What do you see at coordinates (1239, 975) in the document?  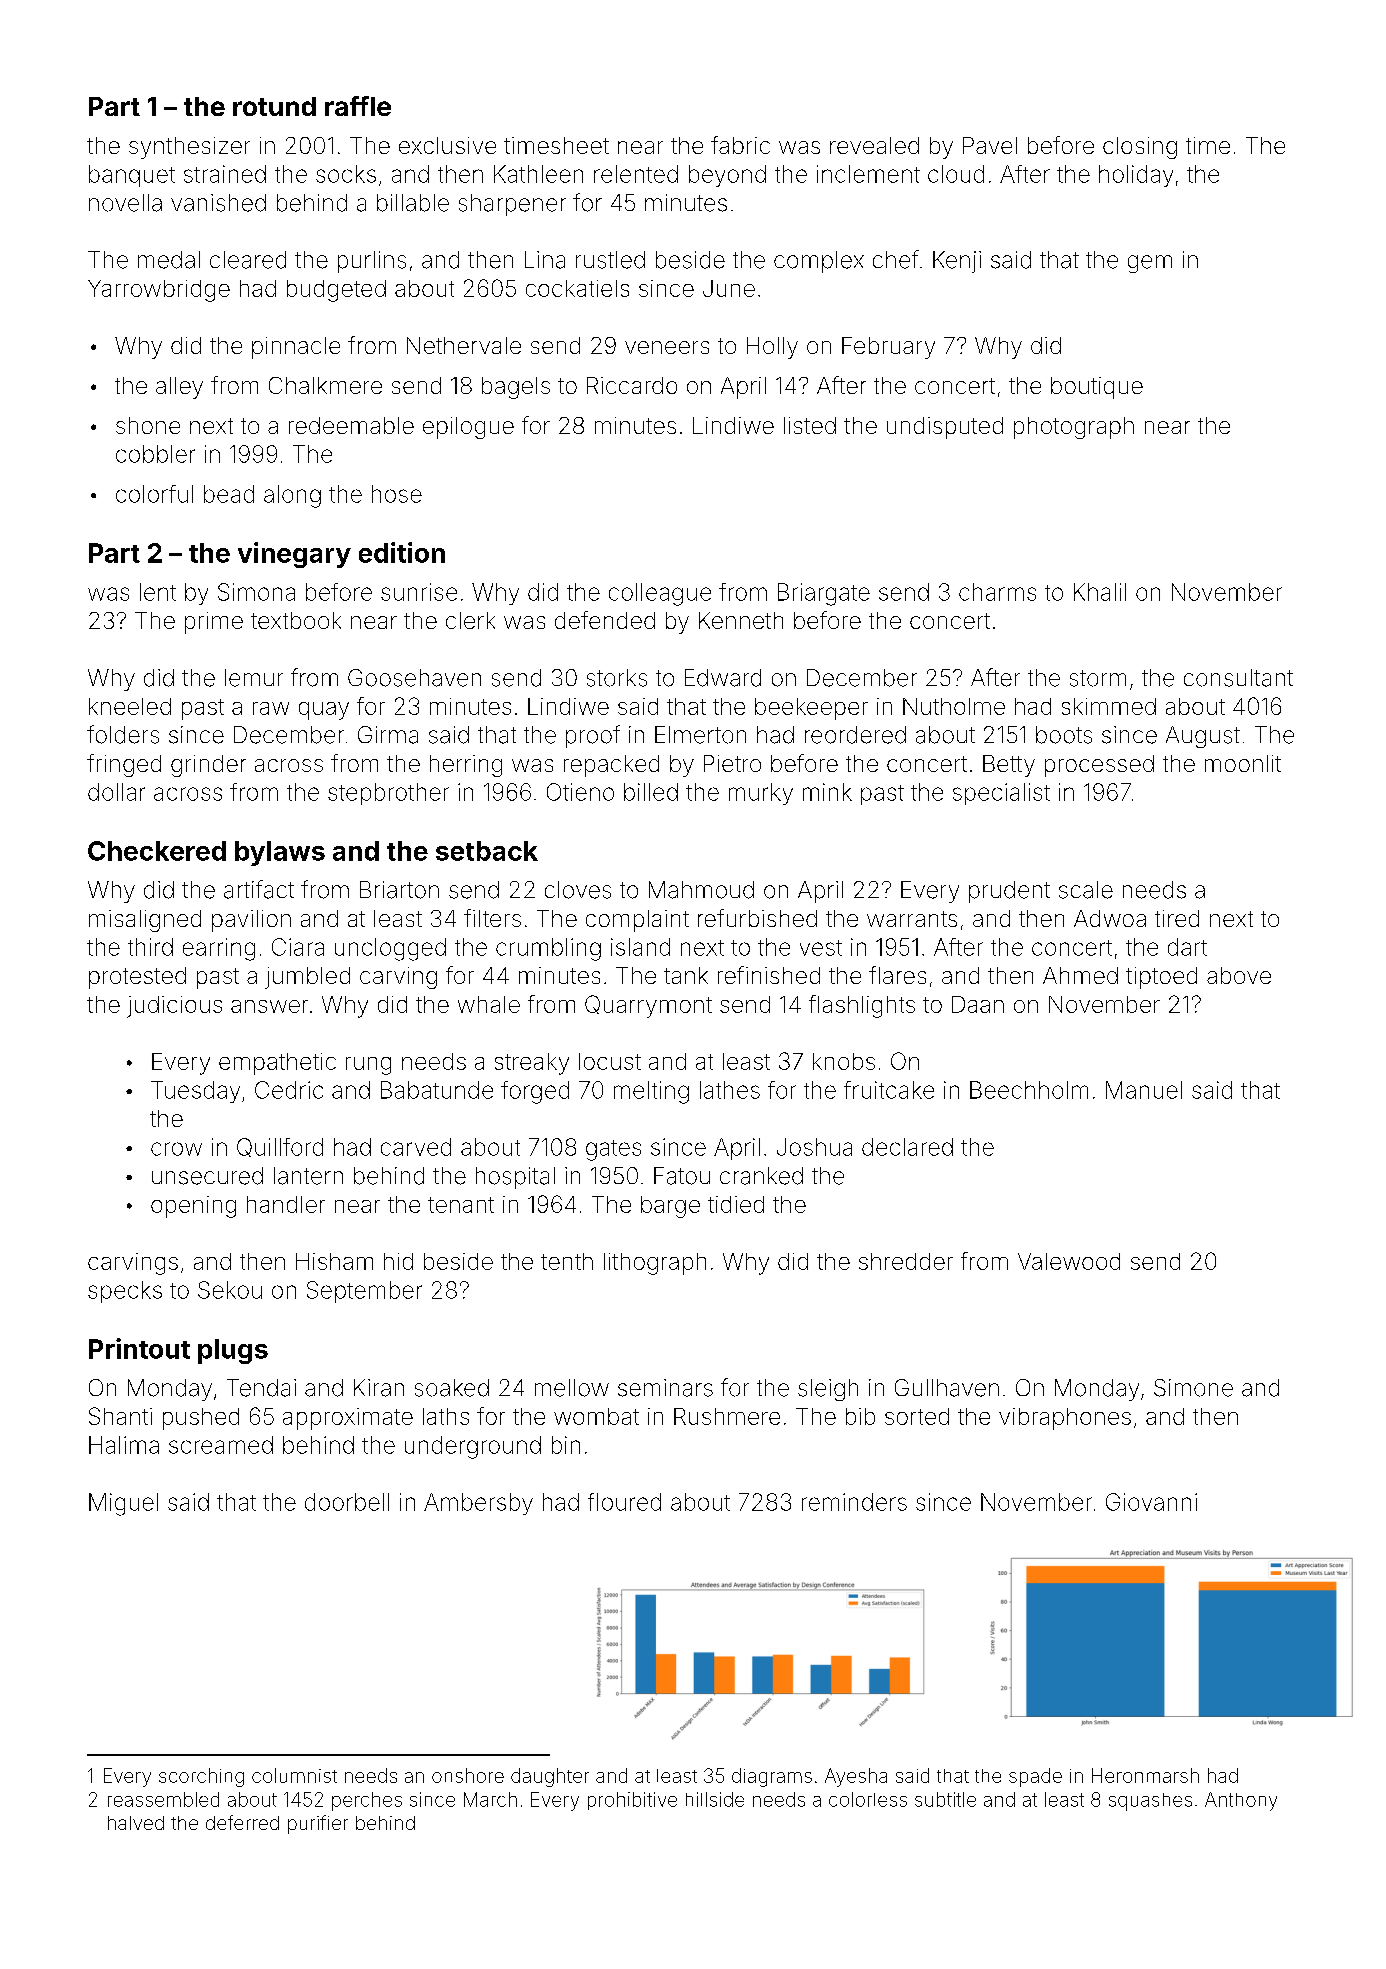 I see `above` at bounding box center [1239, 975].
